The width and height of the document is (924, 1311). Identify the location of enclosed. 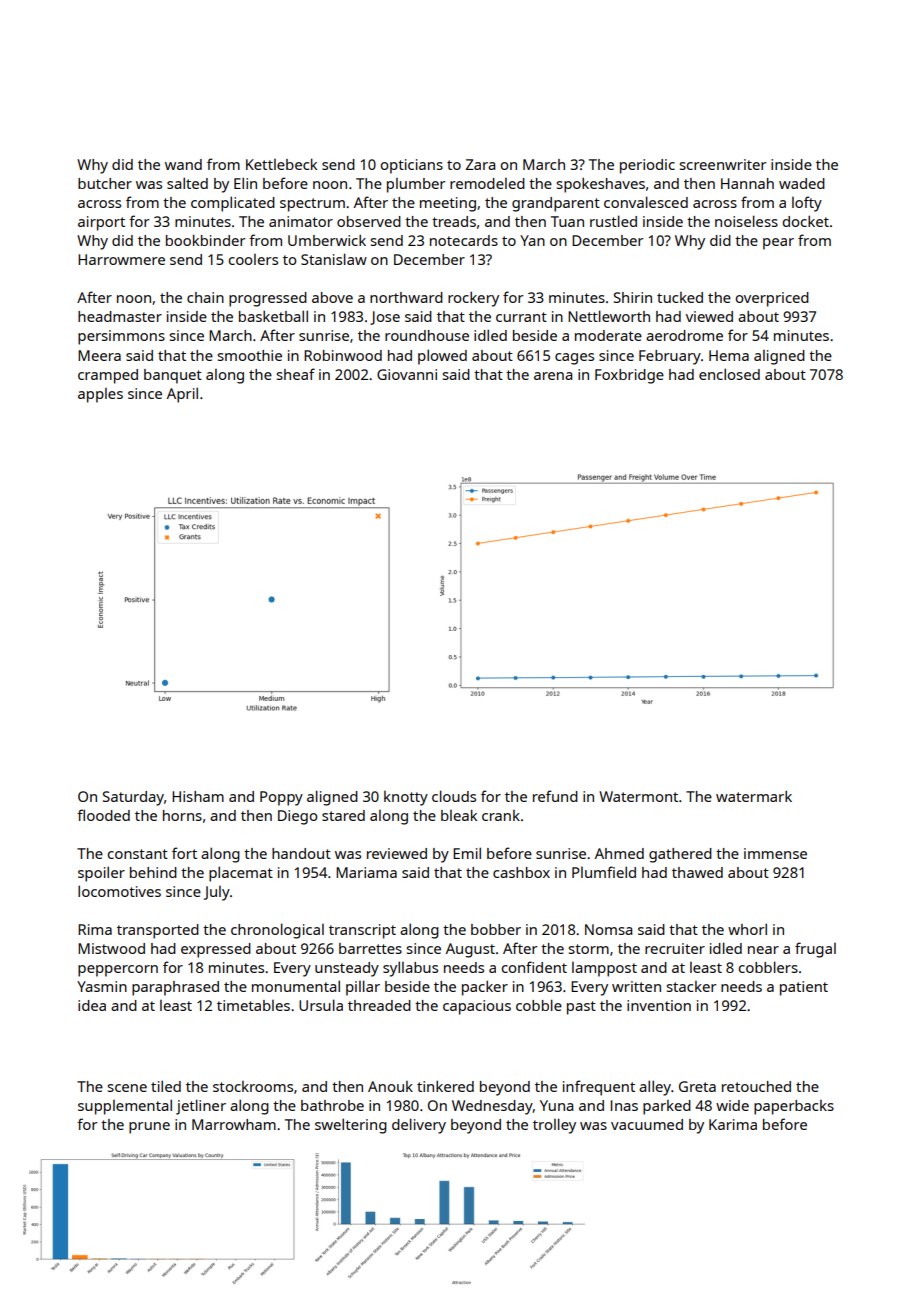
(729, 374).
